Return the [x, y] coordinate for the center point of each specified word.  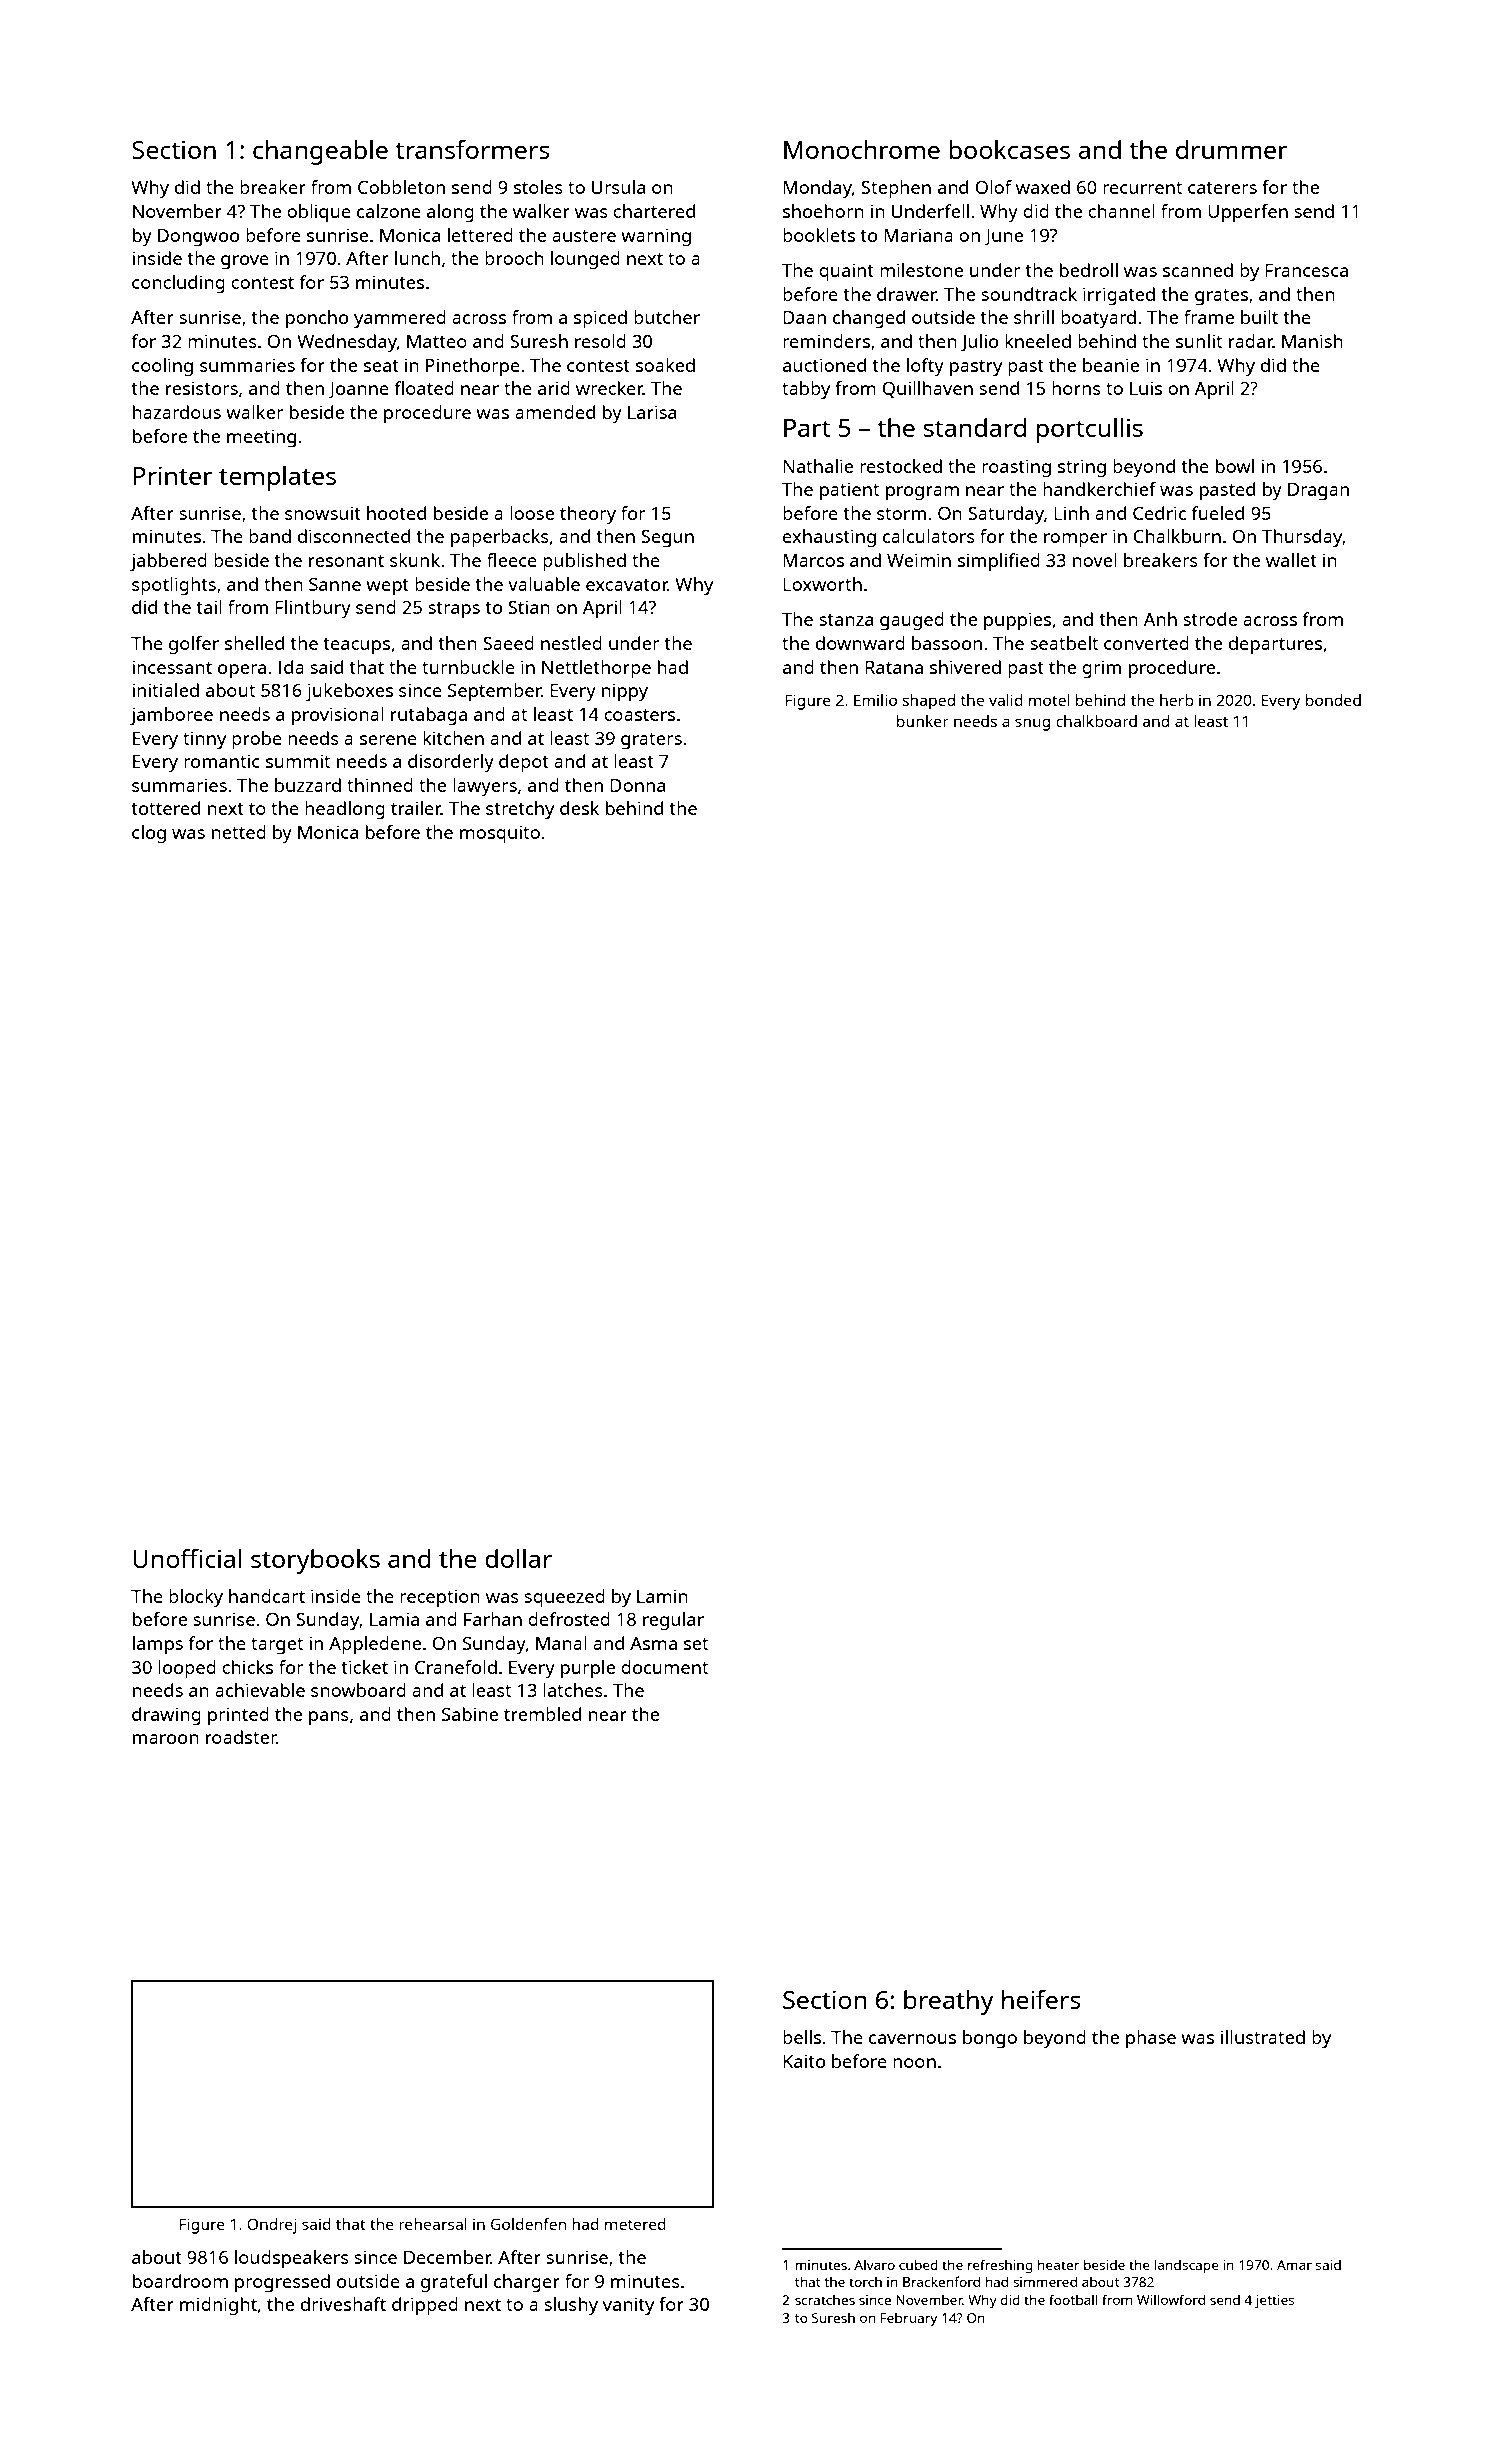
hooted [396, 513]
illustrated [1263, 2037]
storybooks [315, 1561]
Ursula [618, 187]
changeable [320, 152]
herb [1176, 700]
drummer [1232, 149]
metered [635, 2224]
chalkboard [1096, 721]
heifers [1041, 1999]
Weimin [919, 560]
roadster [241, 1737]
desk [579, 808]
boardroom [180, 2281]
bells [802, 2037]
